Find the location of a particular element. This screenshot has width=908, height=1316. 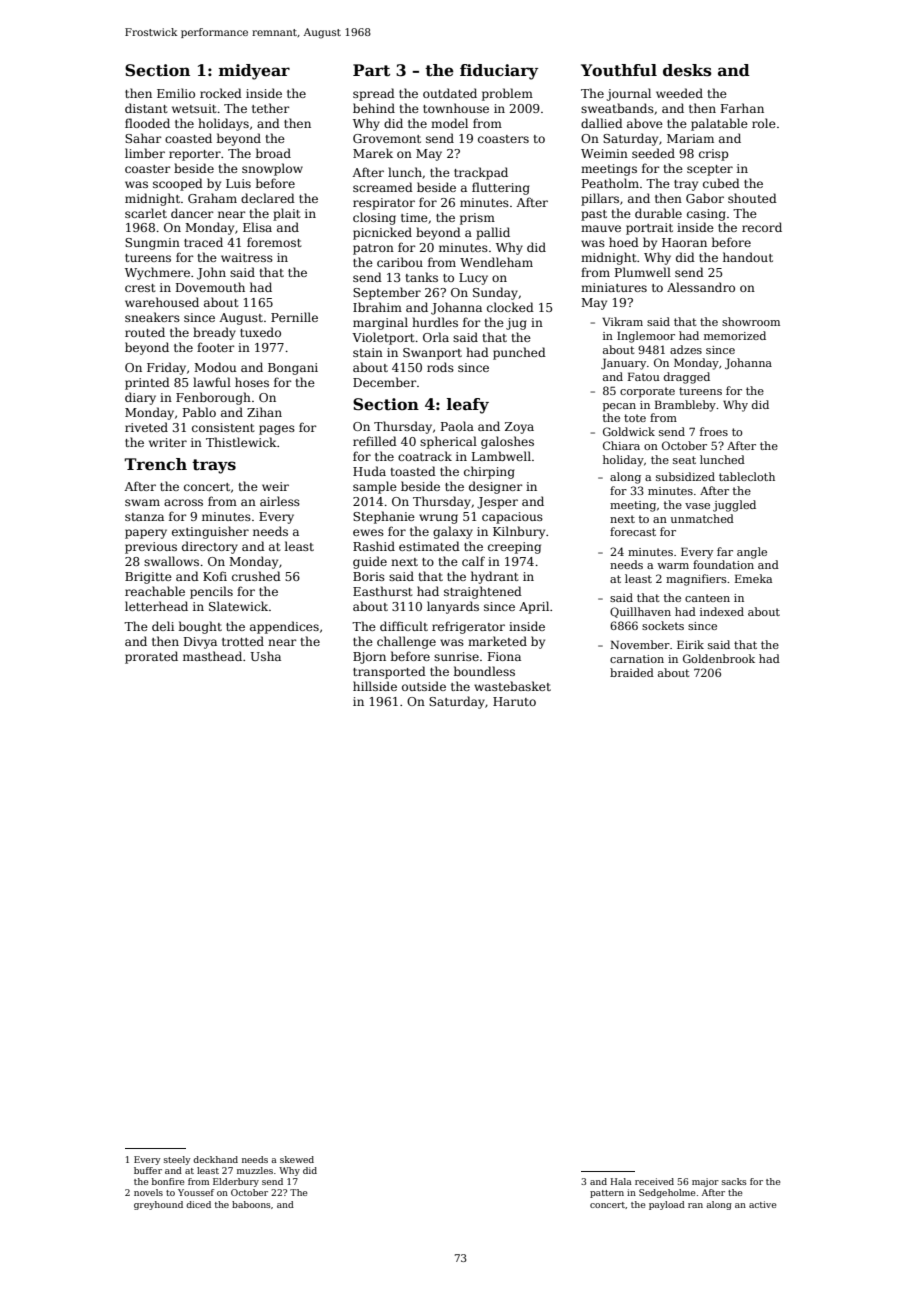

greyhound is located at coordinates (158, 1205).
